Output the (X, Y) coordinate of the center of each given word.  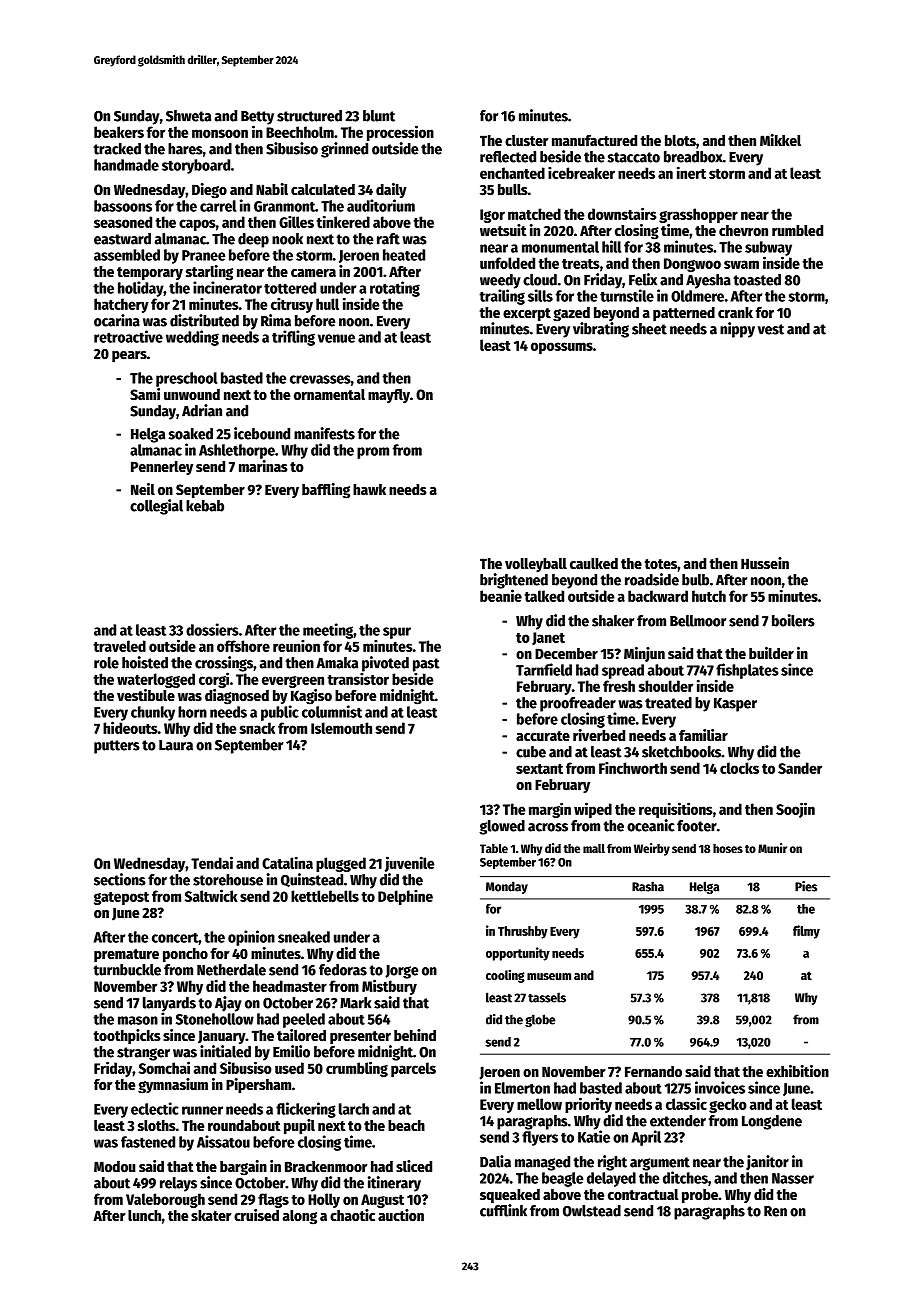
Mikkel (780, 140)
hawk (369, 489)
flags (273, 1200)
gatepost (121, 898)
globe (540, 1020)
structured (309, 116)
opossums (562, 348)
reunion (296, 646)
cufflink (503, 1210)
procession (400, 133)
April (646, 1138)
